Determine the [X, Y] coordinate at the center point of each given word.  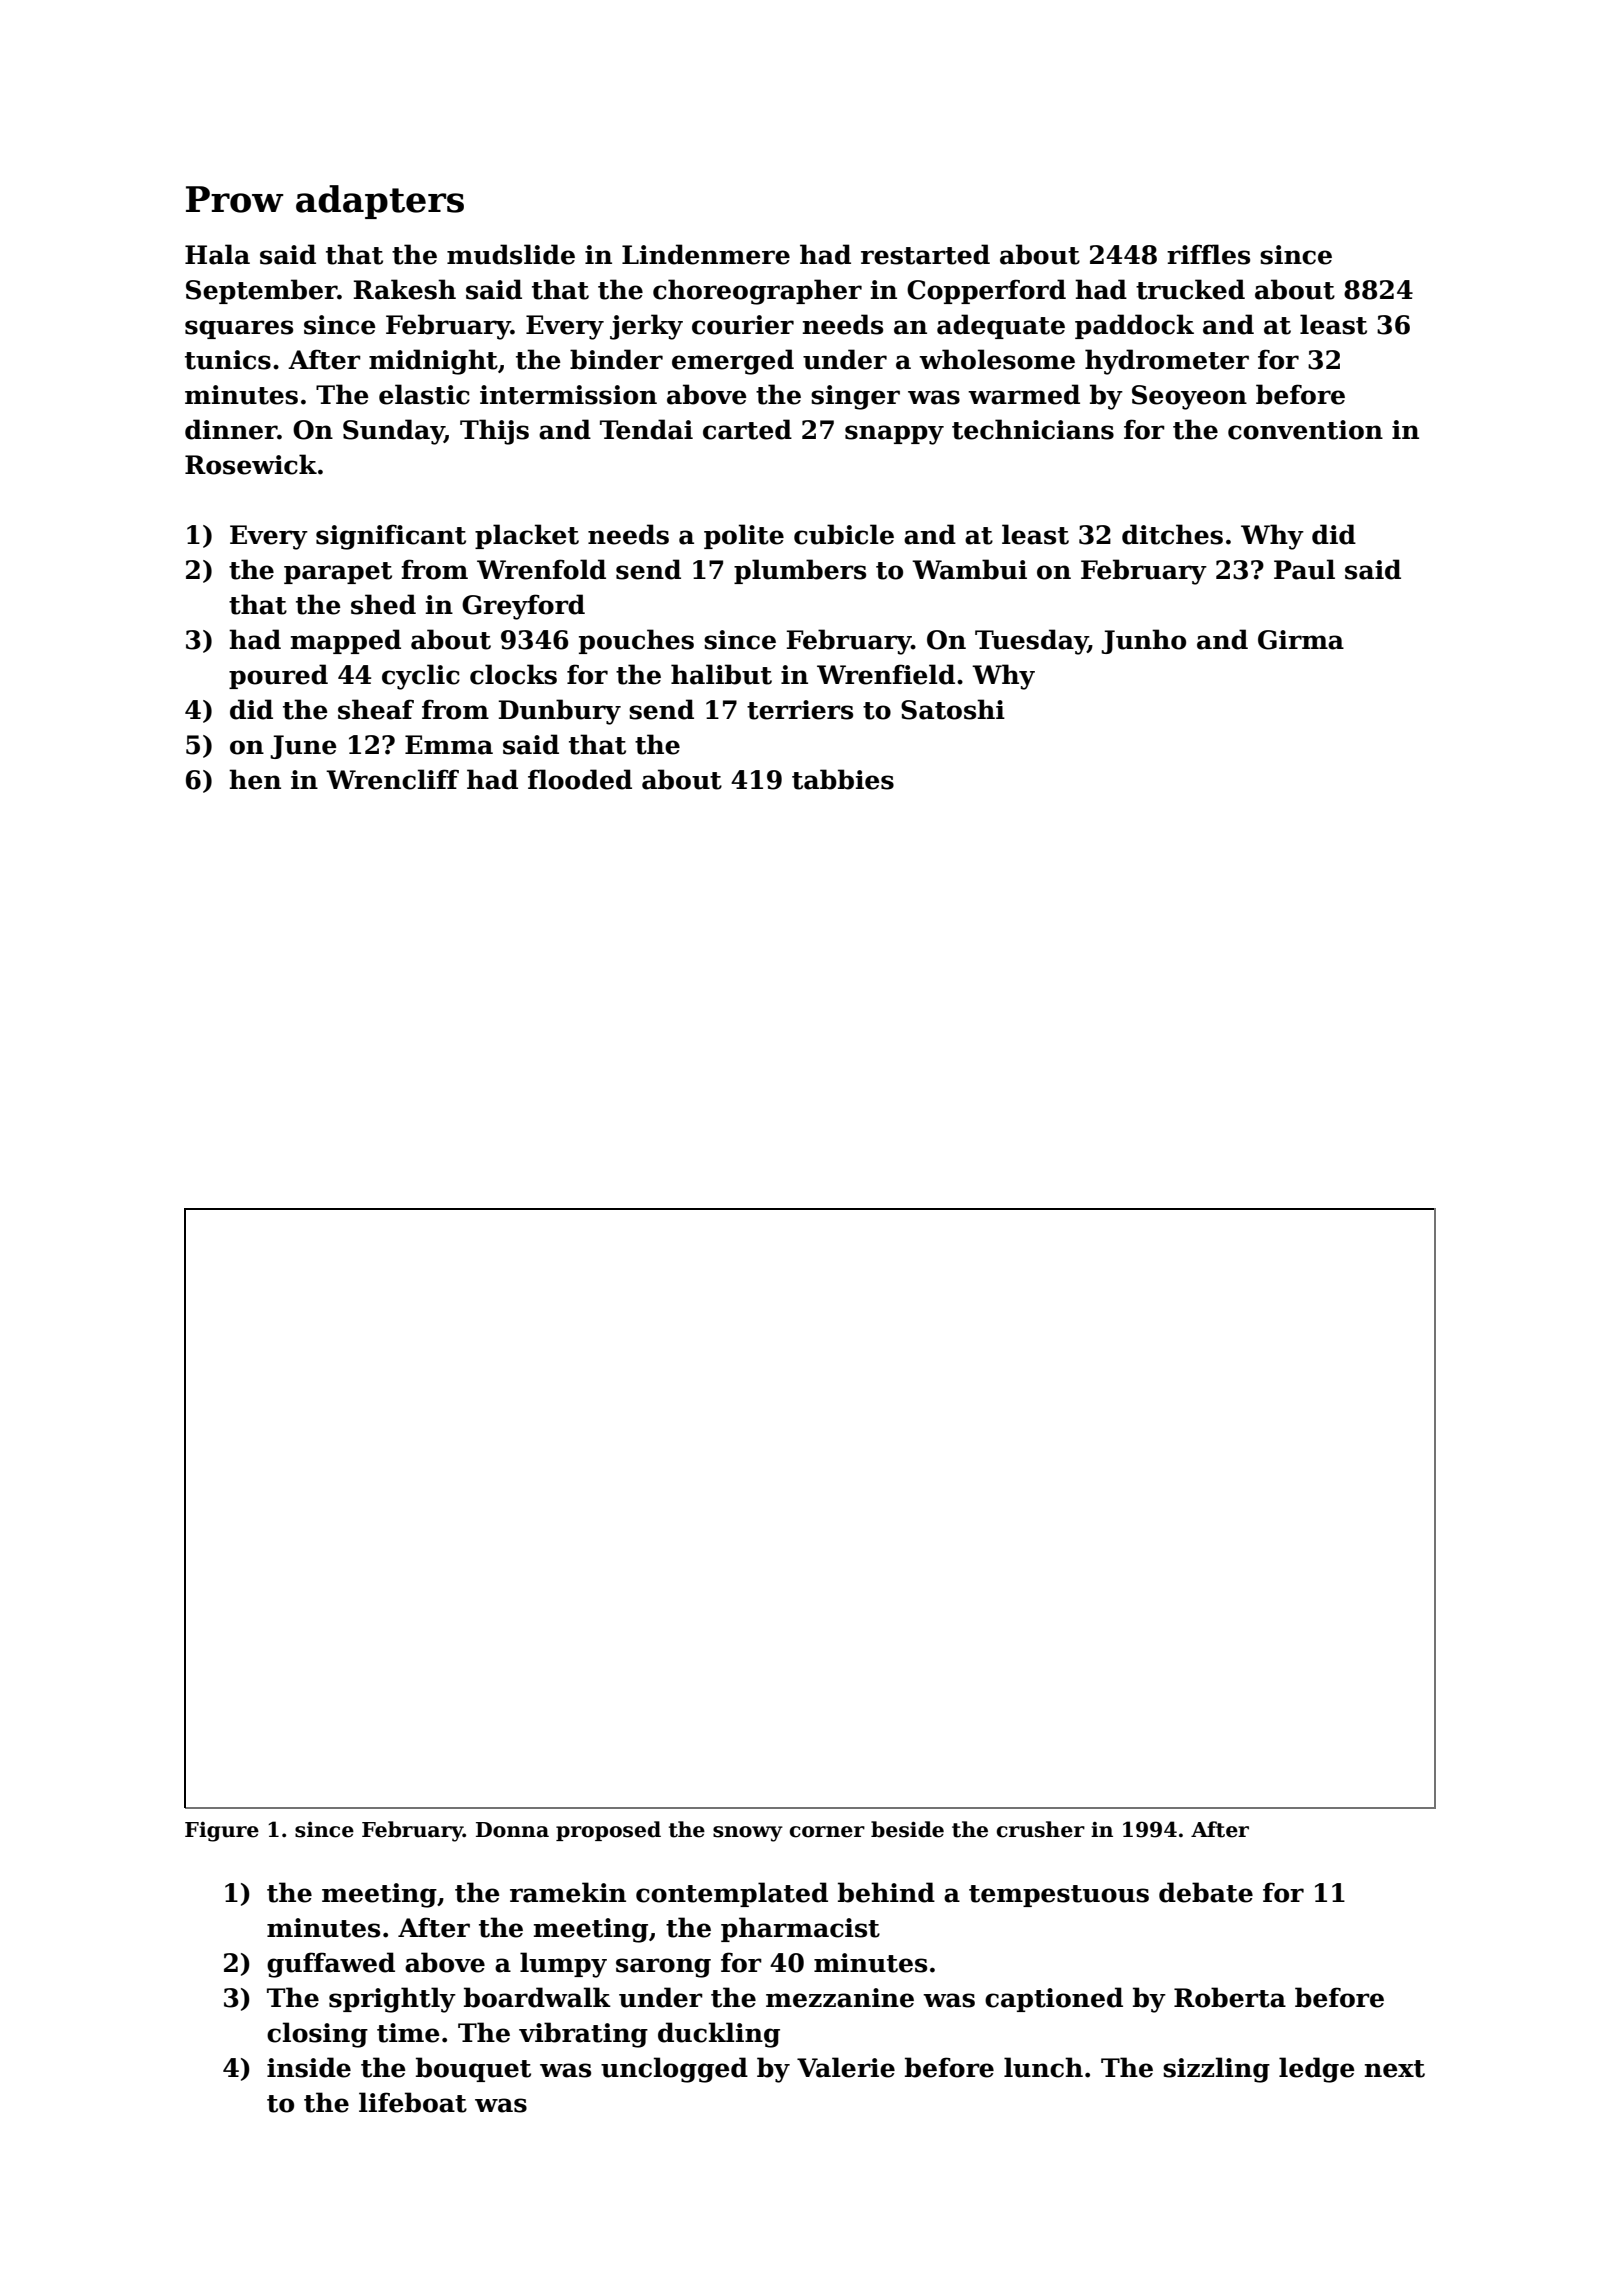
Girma [1301, 640]
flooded [580, 779]
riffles [1208, 254]
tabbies [843, 779]
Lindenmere [706, 254]
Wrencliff [392, 779]
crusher [1041, 1829]
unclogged [674, 2070]
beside [907, 1829]
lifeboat [413, 2102]
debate [1206, 1892]
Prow [235, 199]
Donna [512, 1830]
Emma [449, 745]
